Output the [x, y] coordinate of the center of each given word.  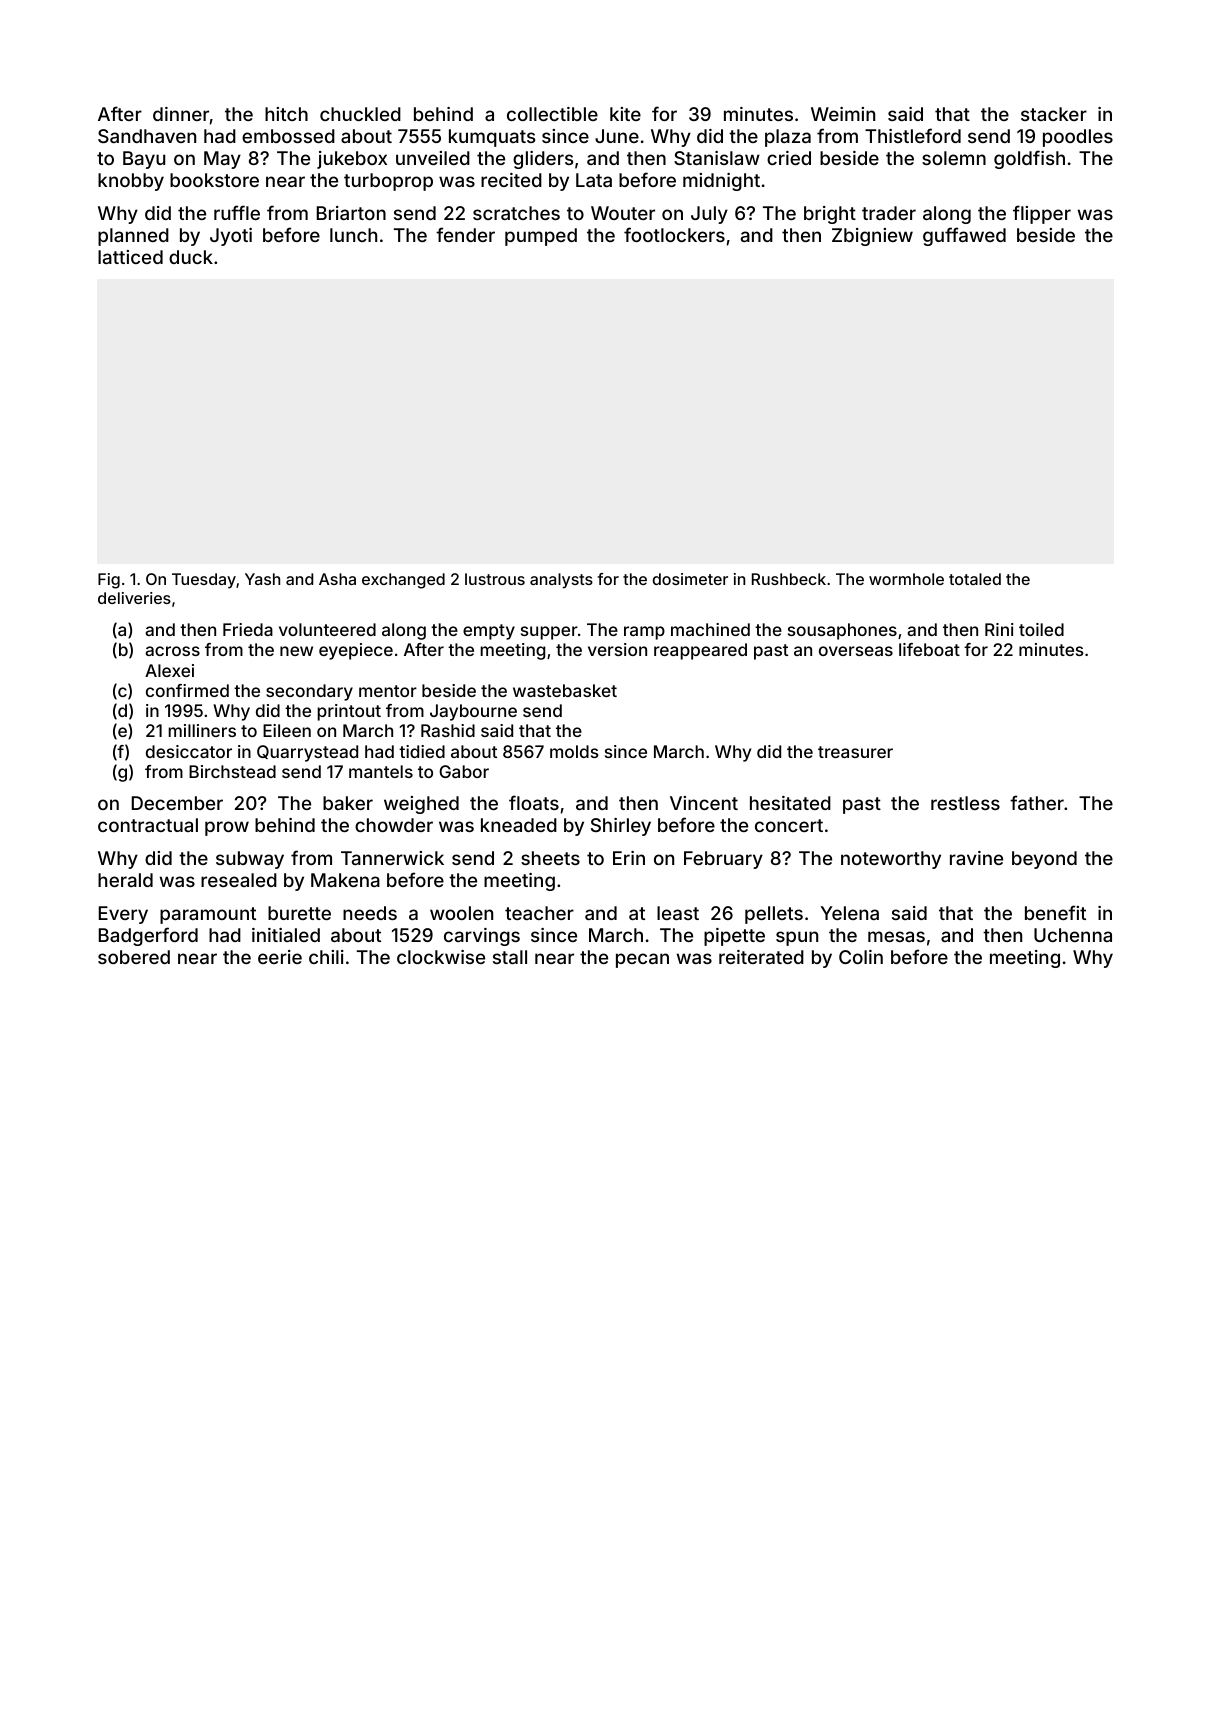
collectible [552, 114]
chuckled [360, 114]
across [172, 651]
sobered [134, 957]
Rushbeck [789, 579]
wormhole [906, 579]
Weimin [843, 114]
